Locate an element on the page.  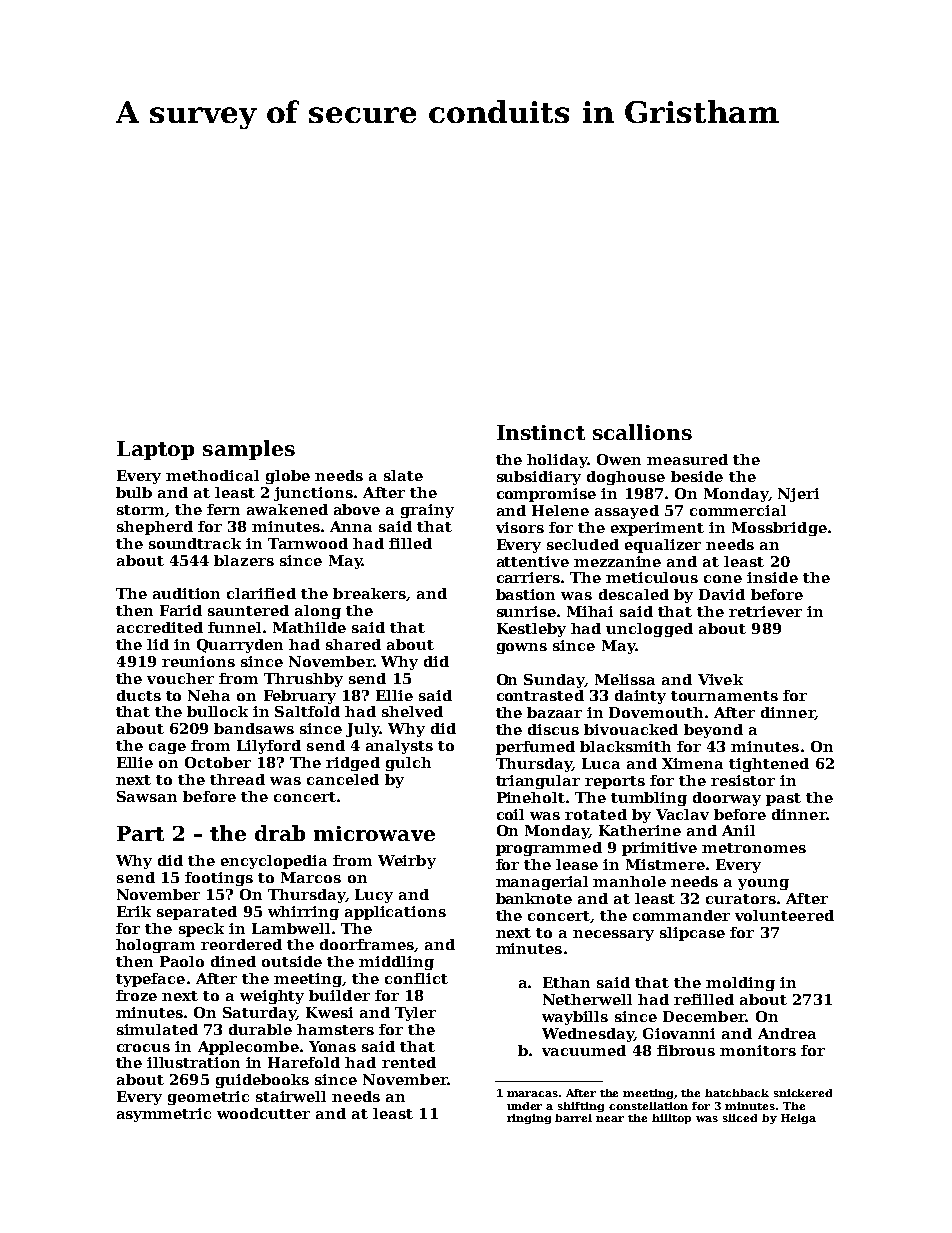
asymmetric is located at coordinates (164, 1115).
